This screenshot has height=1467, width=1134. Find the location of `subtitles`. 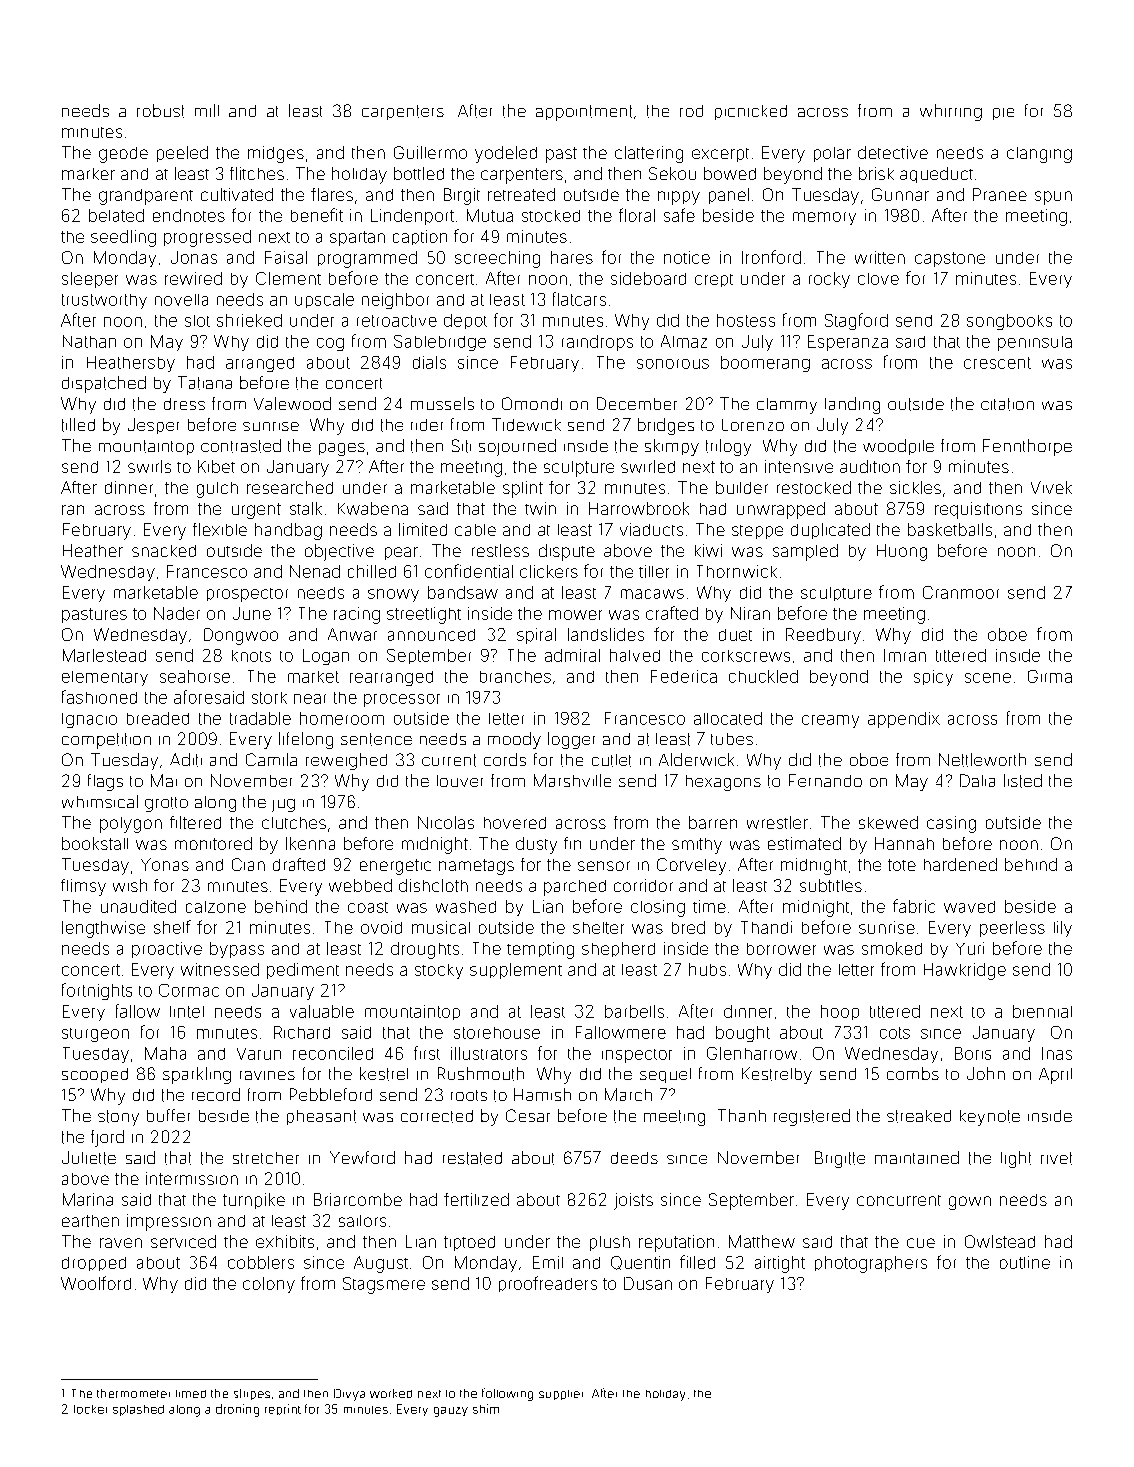

subtitles is located at coordinates (831, 885).
